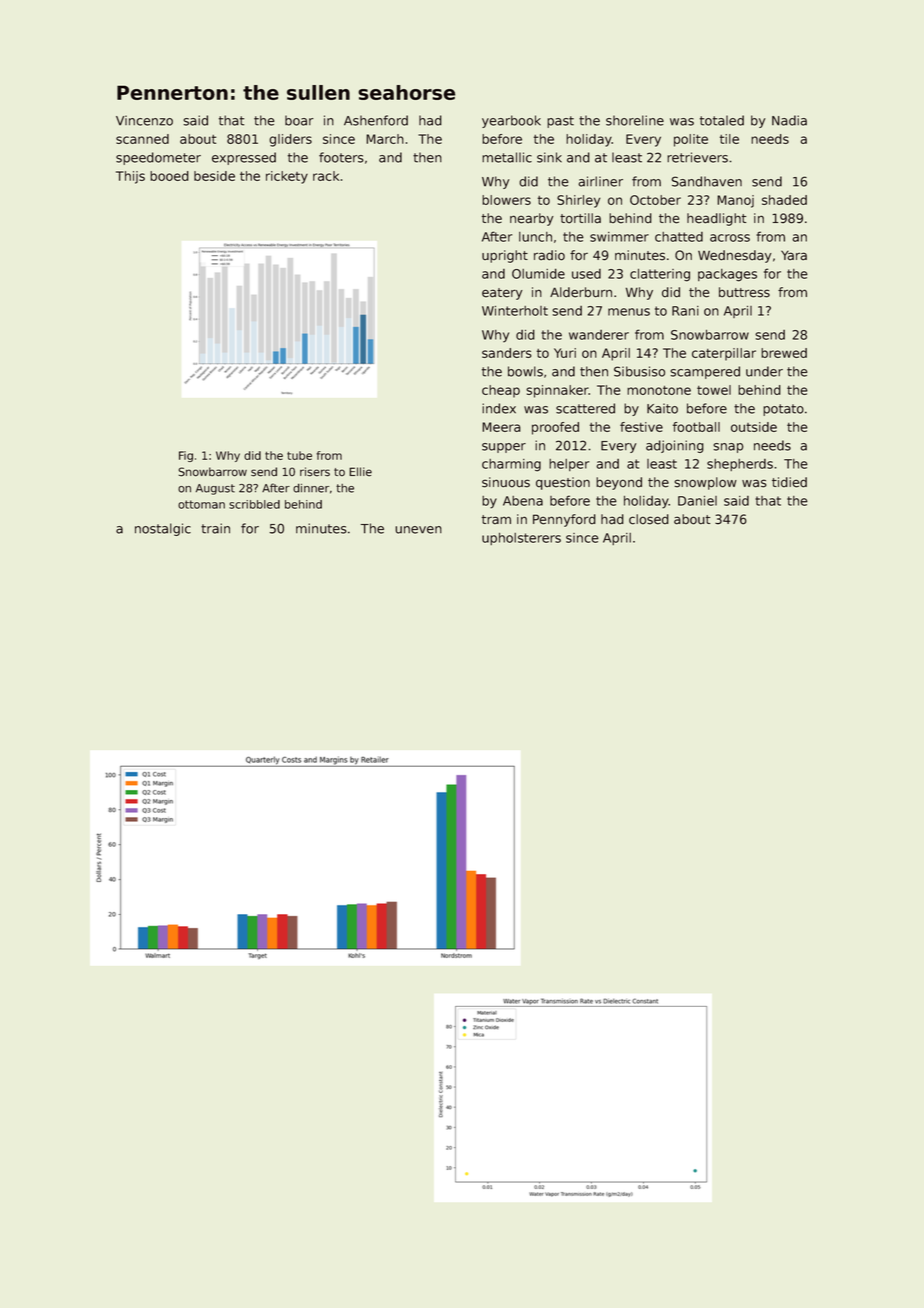 The height and width of the document is (1308, 924). What do you see at coordinates (740, 465) in the document?
I see `shepherds` at bounding box center [740, 465].
